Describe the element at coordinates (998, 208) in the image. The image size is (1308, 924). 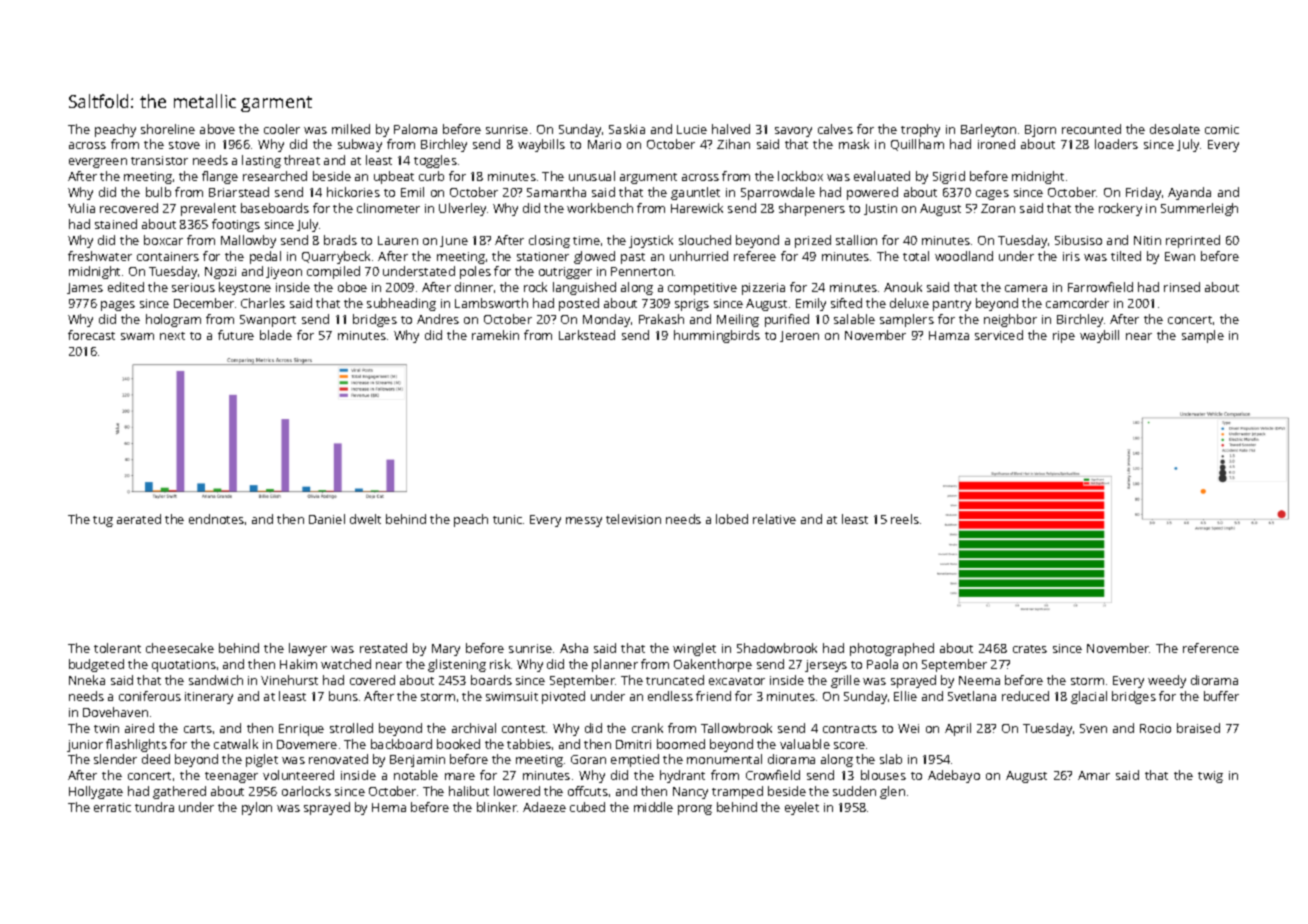
I see `Zoran` at that location.
